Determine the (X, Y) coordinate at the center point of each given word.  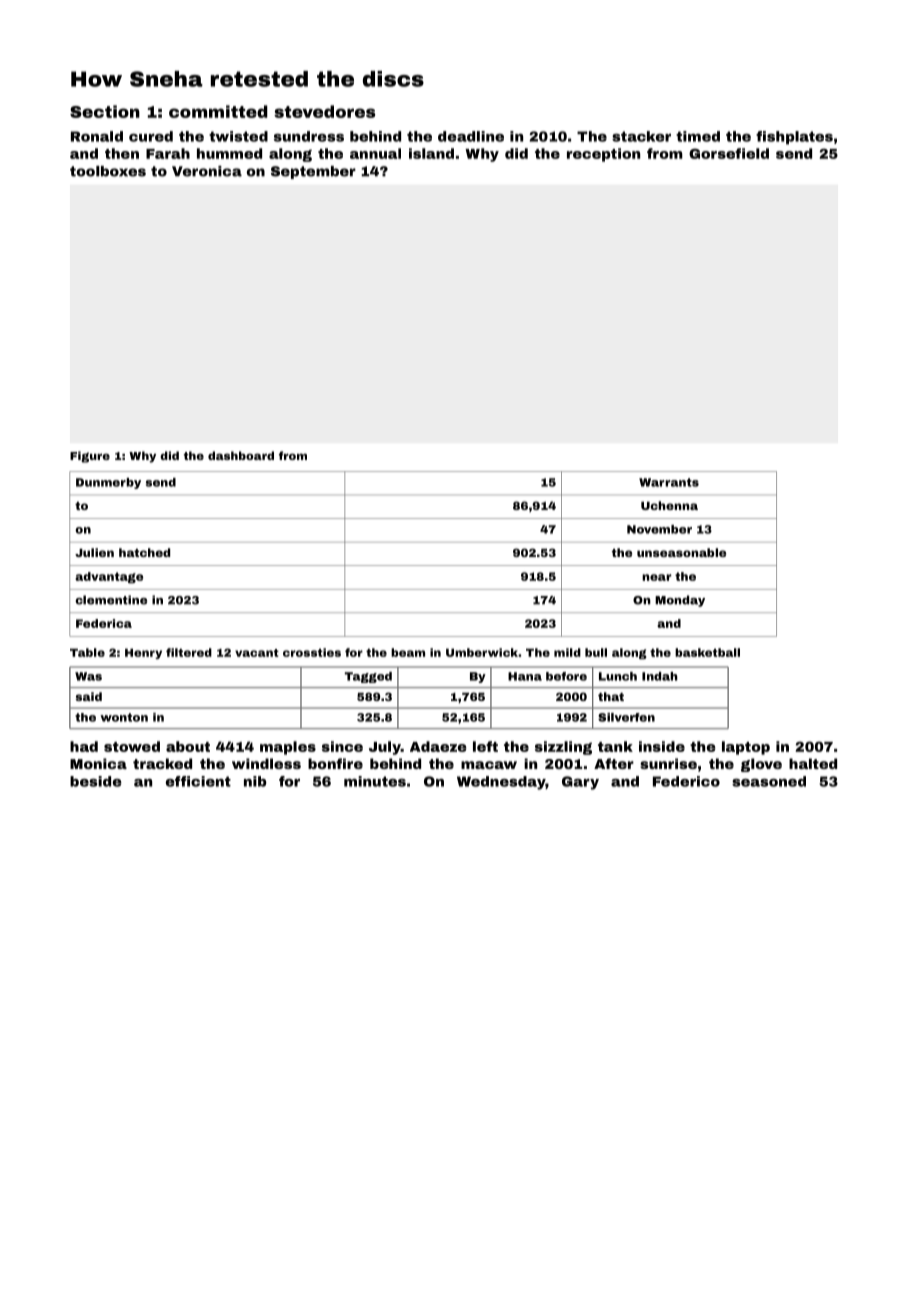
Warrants (669, 482)
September (313, 172)
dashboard (241, 455)
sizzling (563, 748)
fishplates (794, 138)
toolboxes (108, 171)
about (188, 746)
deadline (471, 136)
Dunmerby (108, 483)
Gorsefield (729, 153)
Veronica (207, 171)
